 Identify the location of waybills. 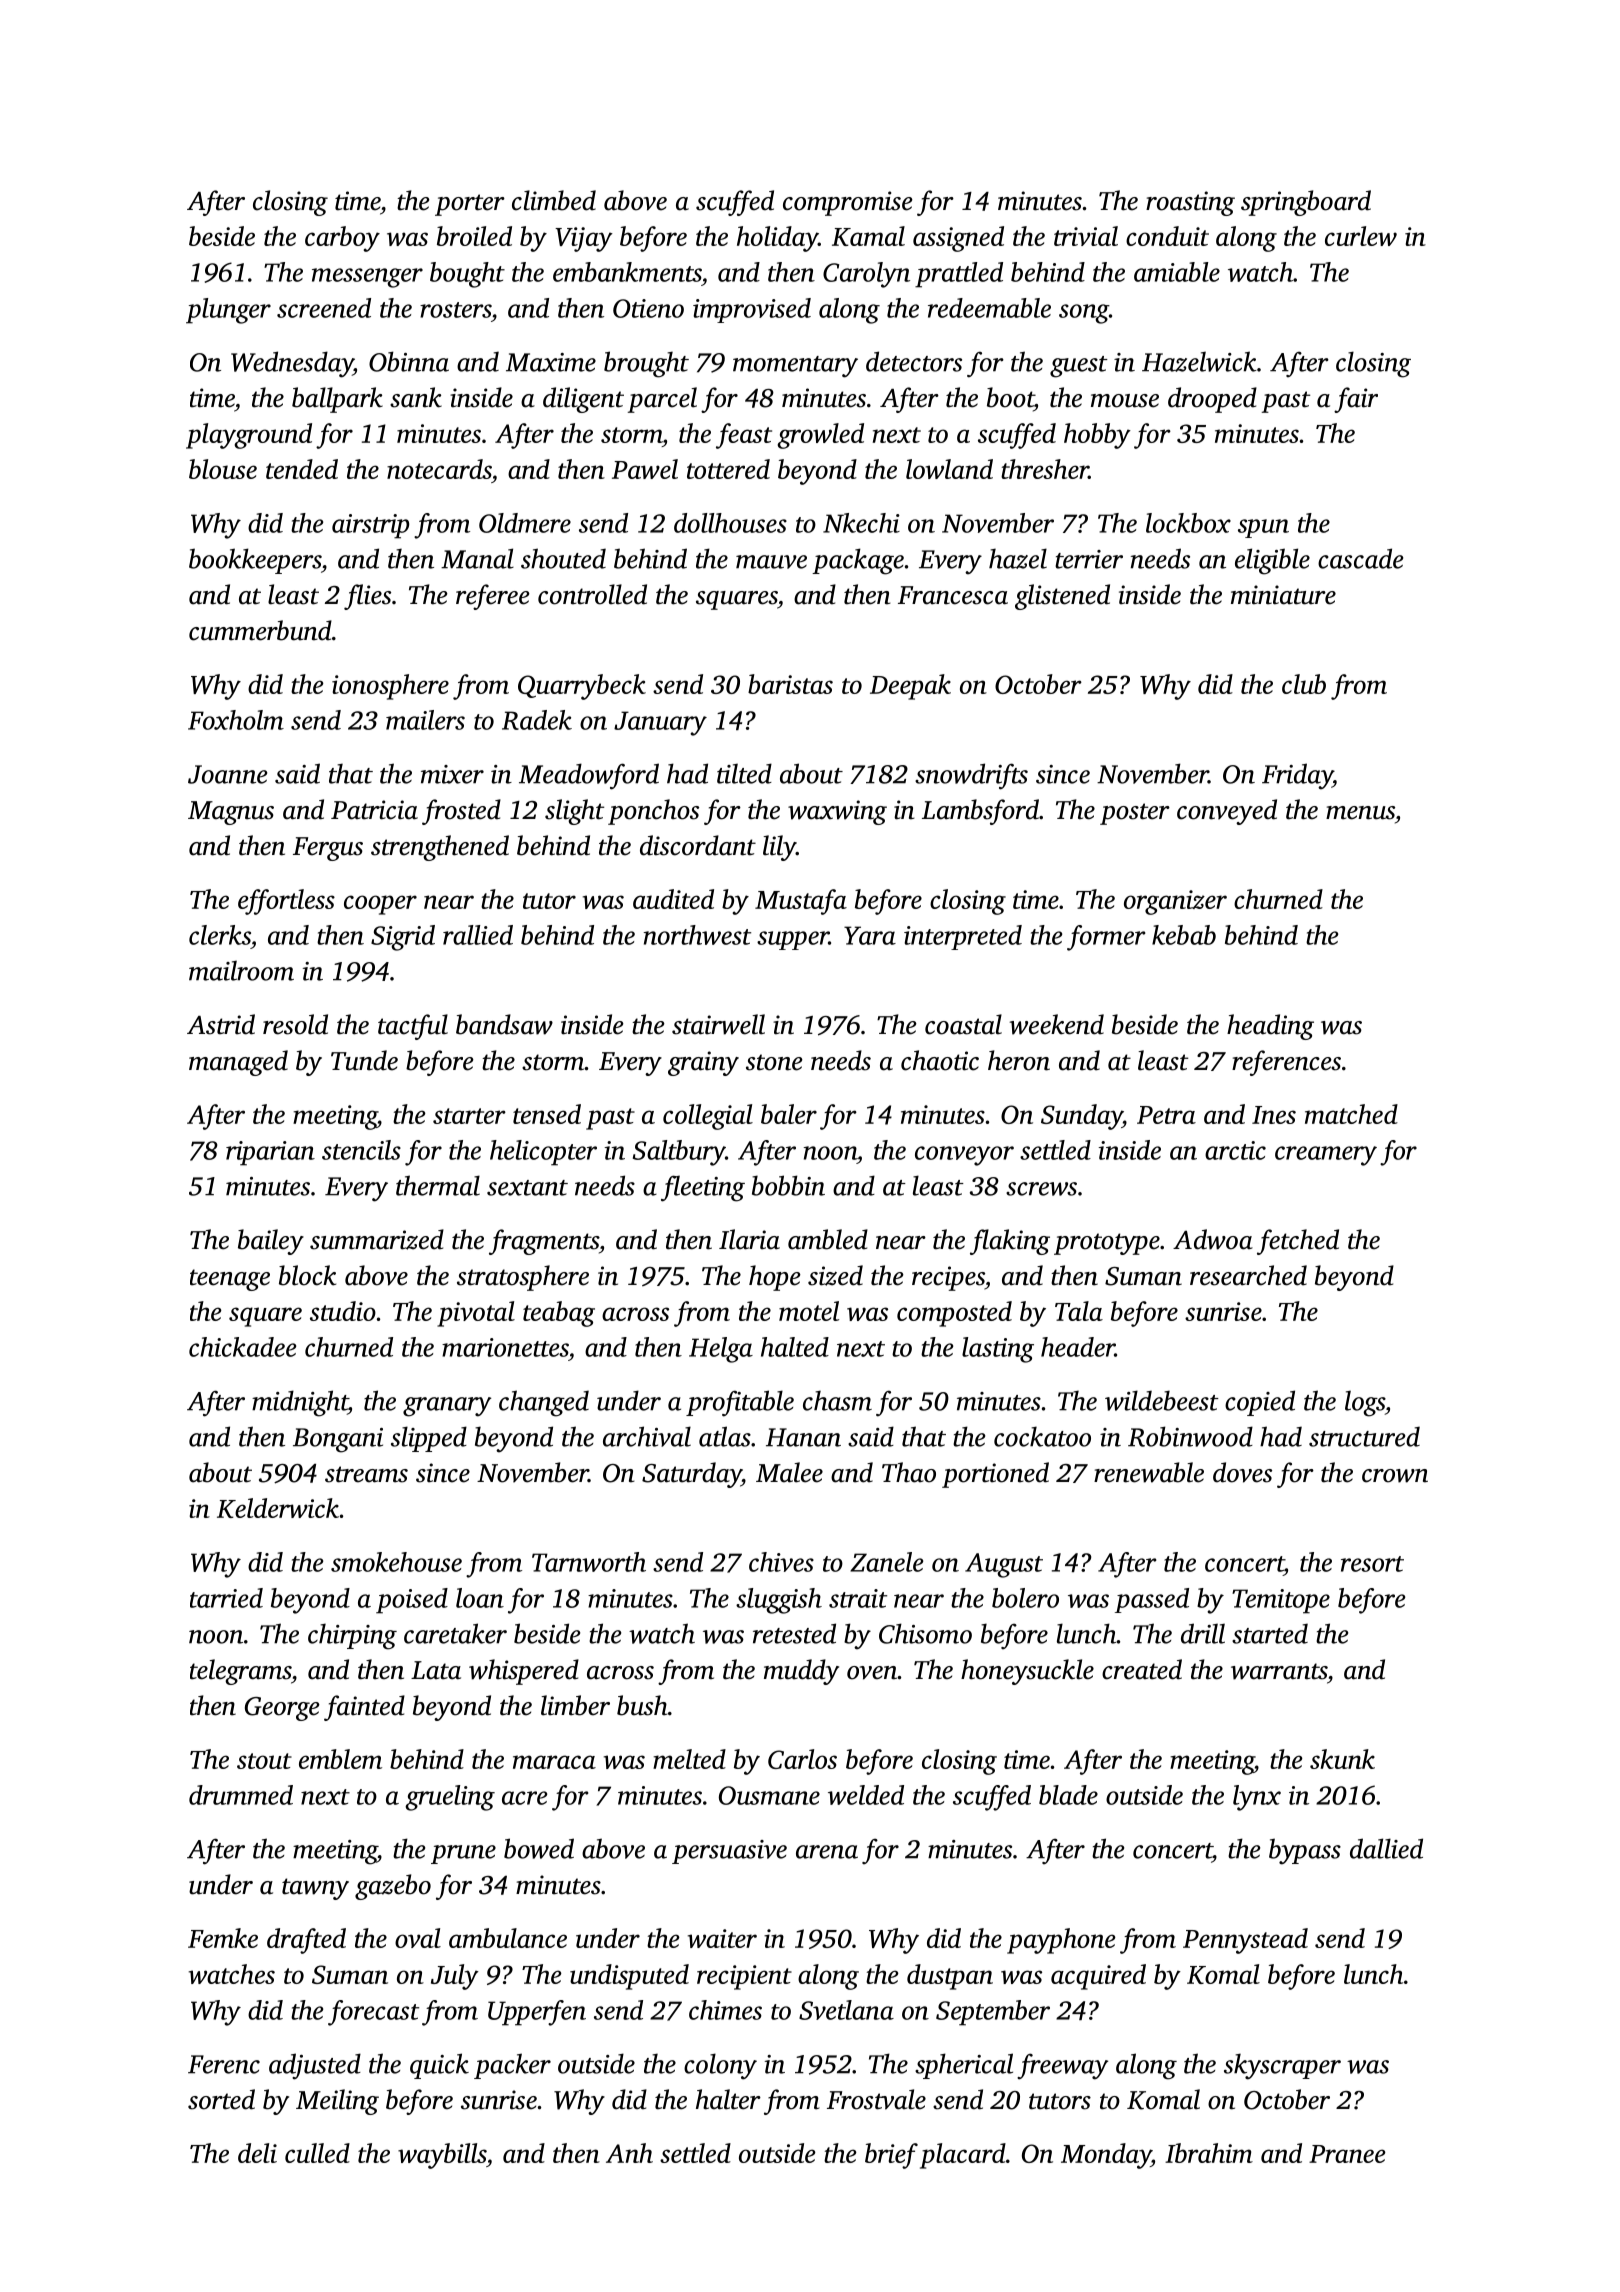
(442, 2156).
